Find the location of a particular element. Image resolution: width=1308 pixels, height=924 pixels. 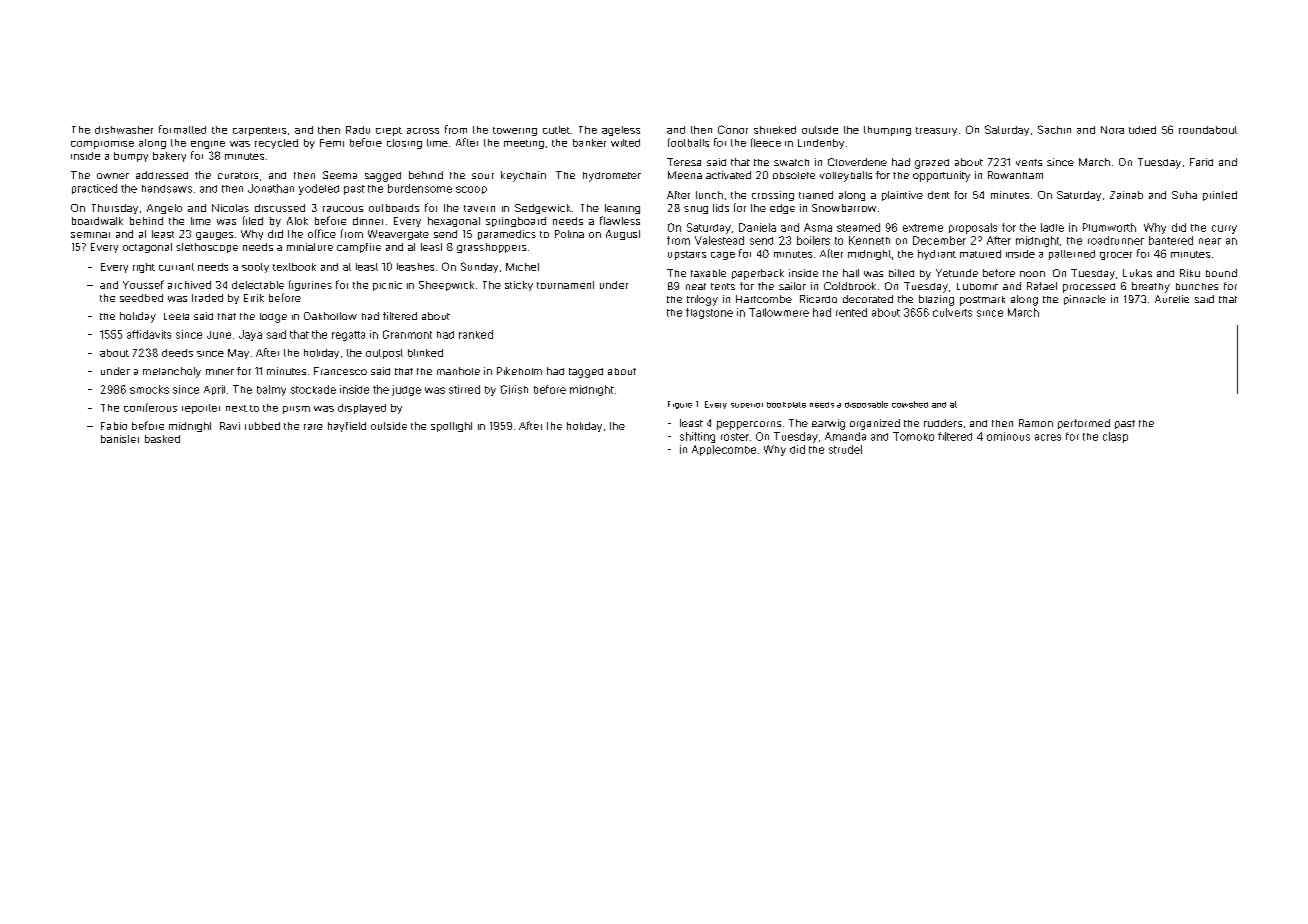

Michel is located at coordinates (522, 267).
